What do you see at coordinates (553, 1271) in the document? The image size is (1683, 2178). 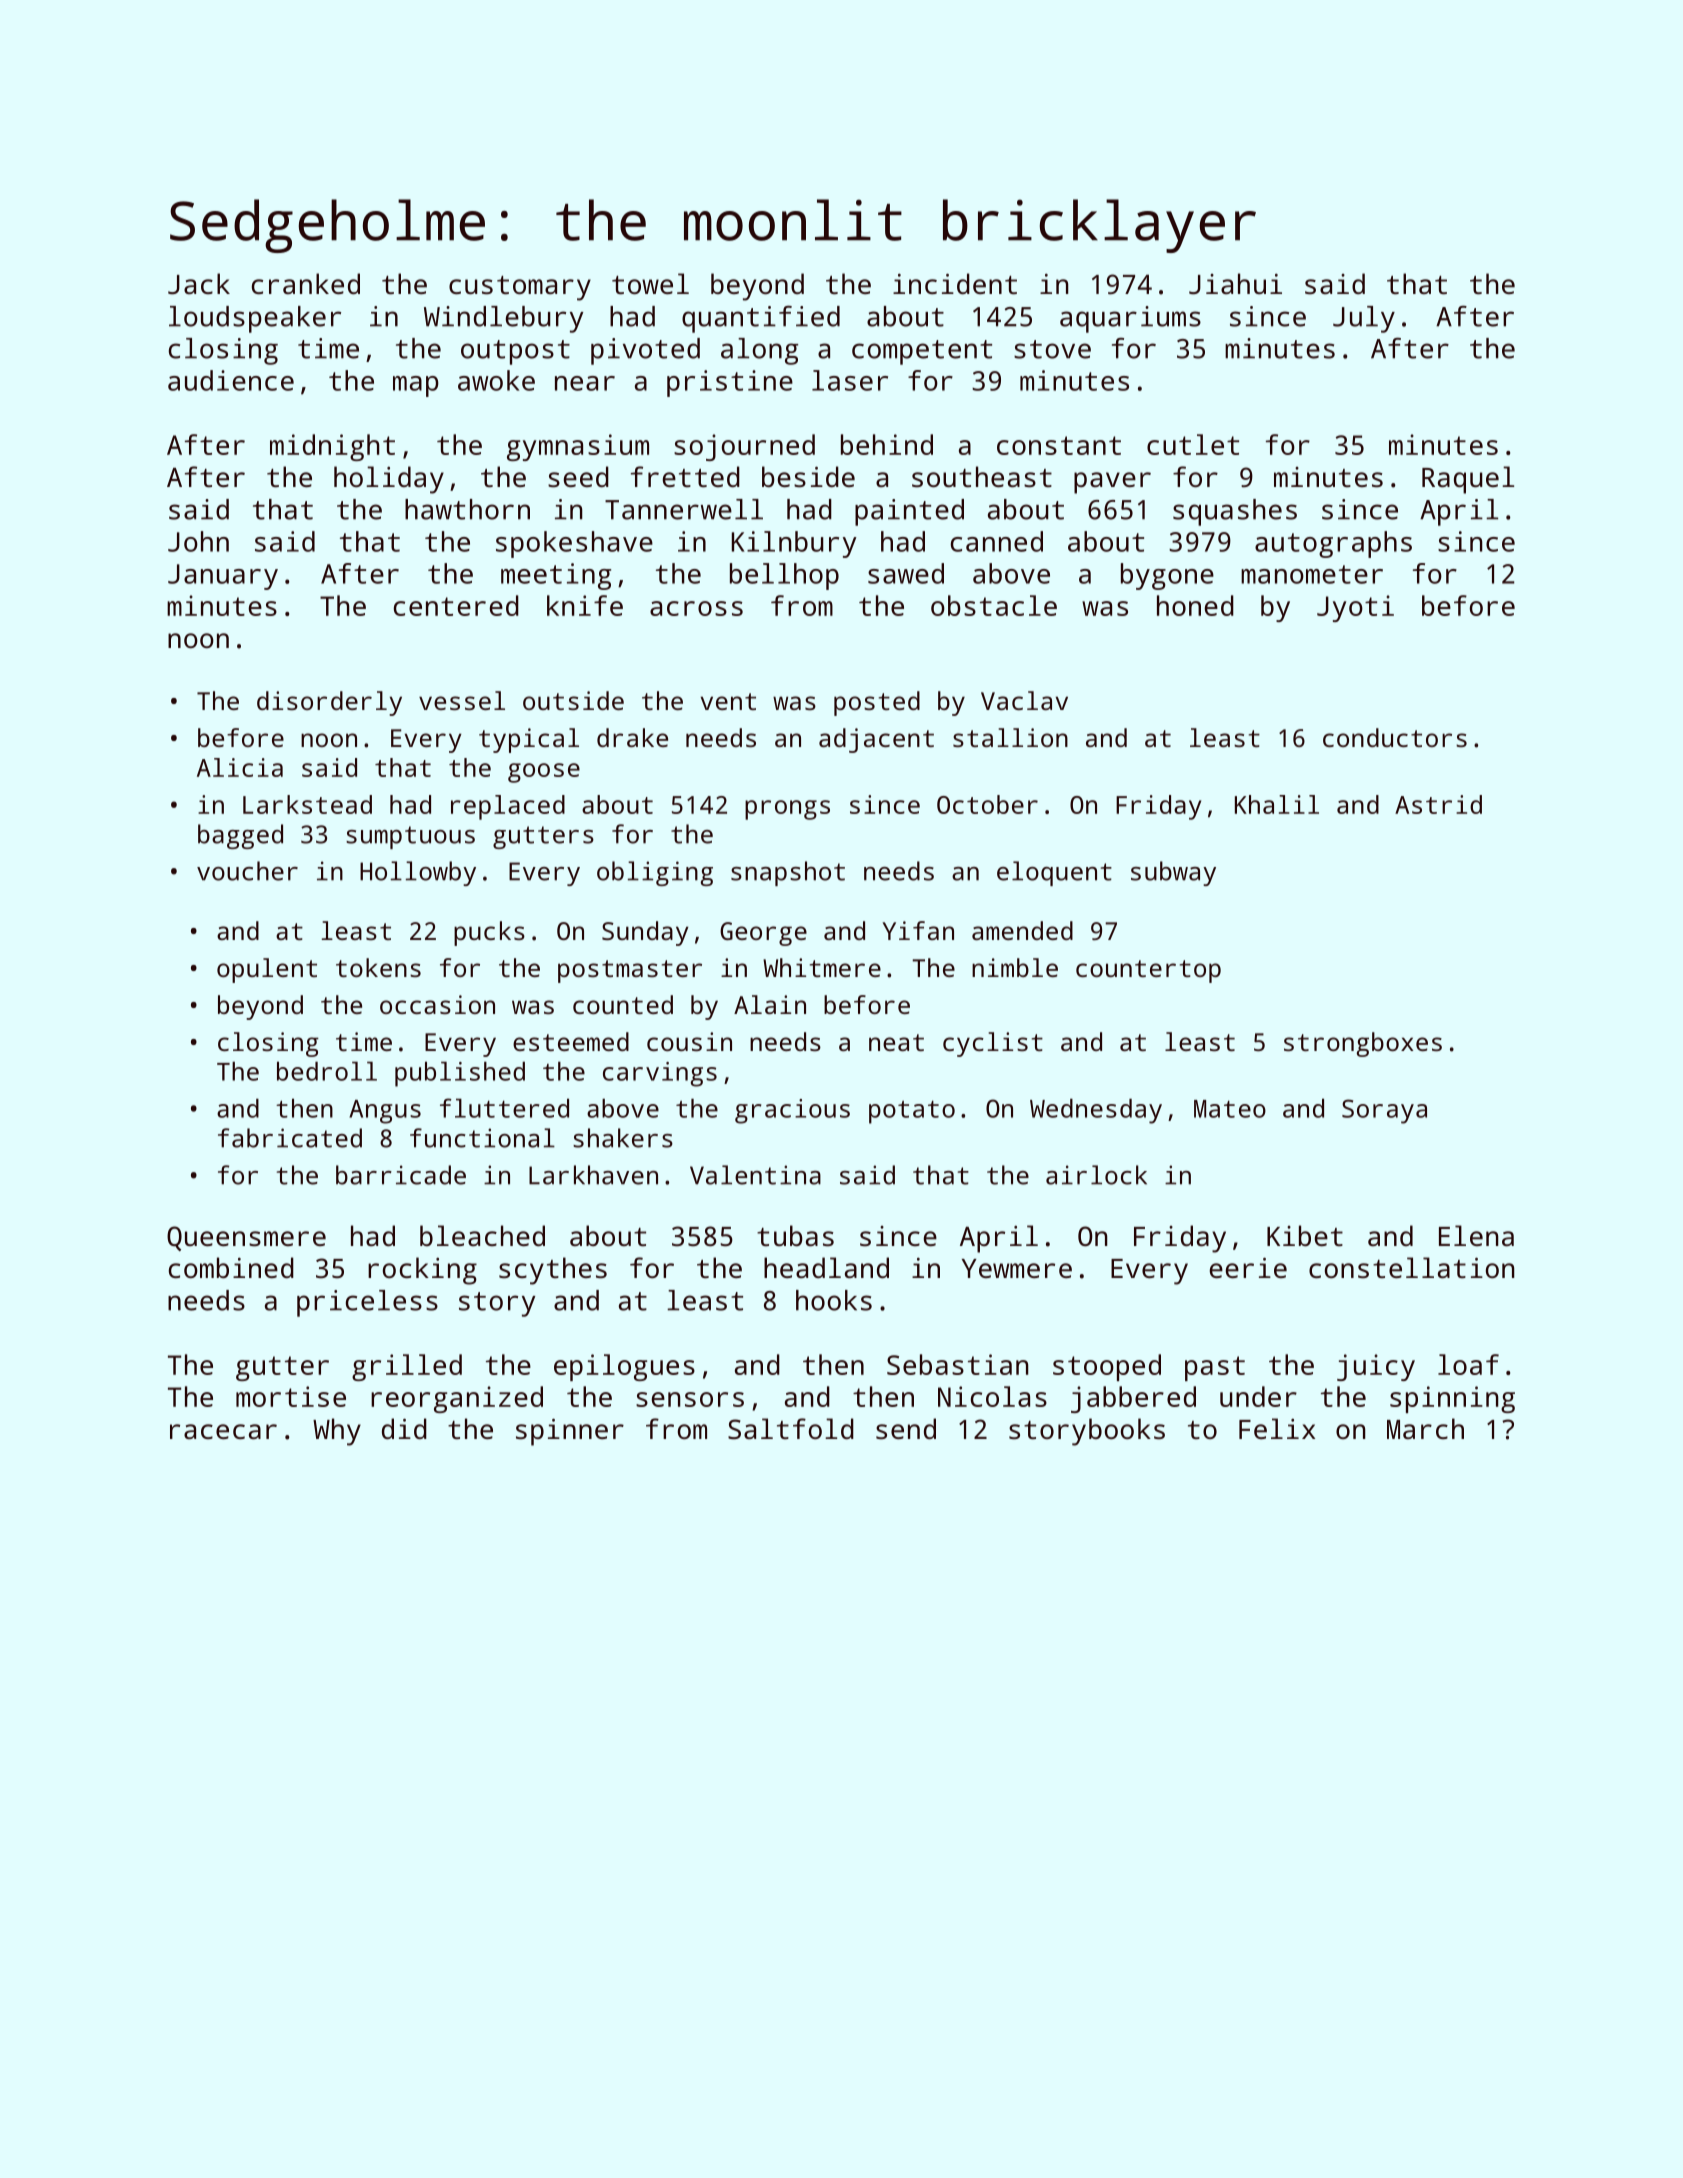 I see `scythes` at bounding box center [553, 1271].
